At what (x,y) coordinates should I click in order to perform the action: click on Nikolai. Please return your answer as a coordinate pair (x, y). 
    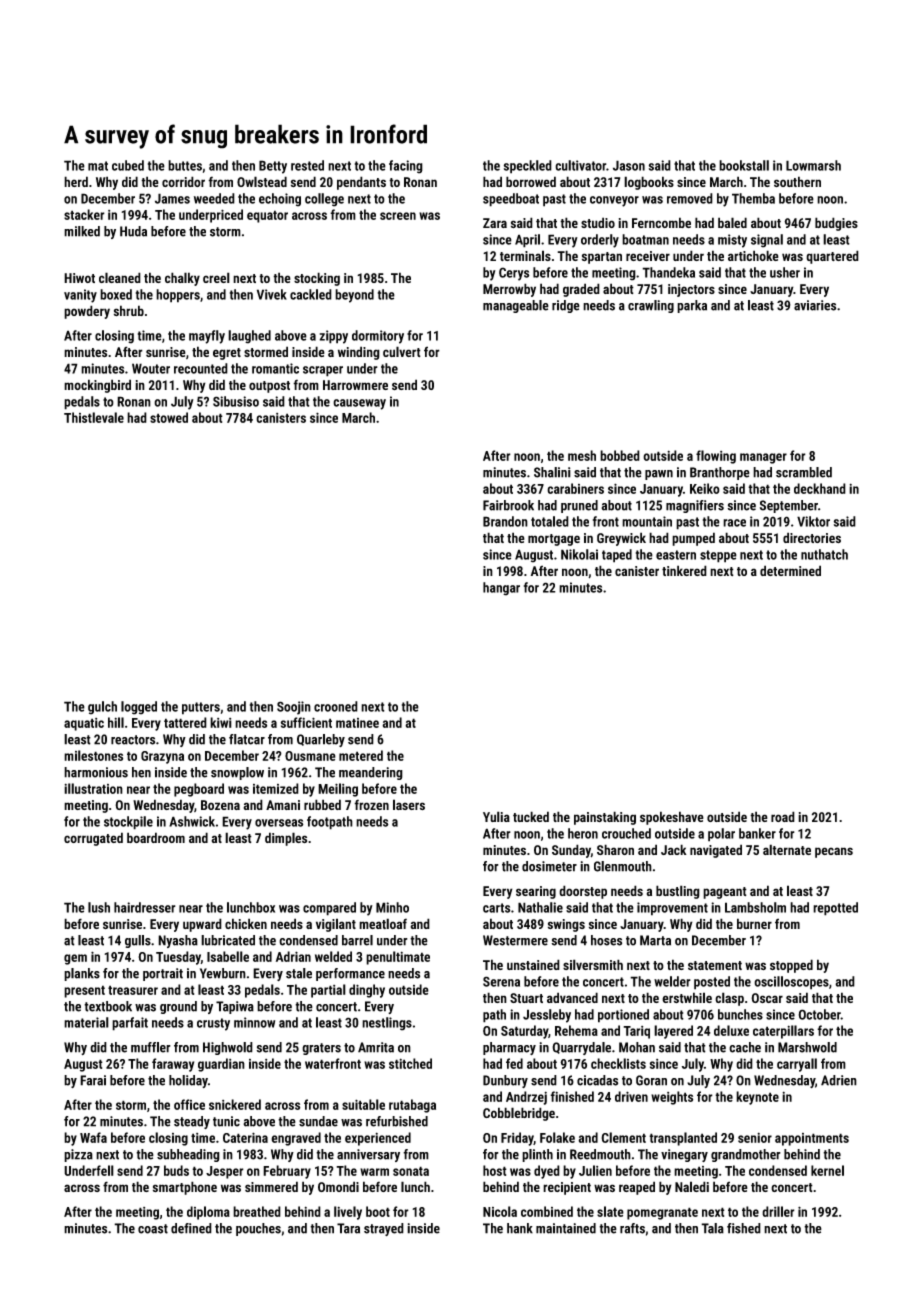
    Looking at the image, I should click on (579, 554).
